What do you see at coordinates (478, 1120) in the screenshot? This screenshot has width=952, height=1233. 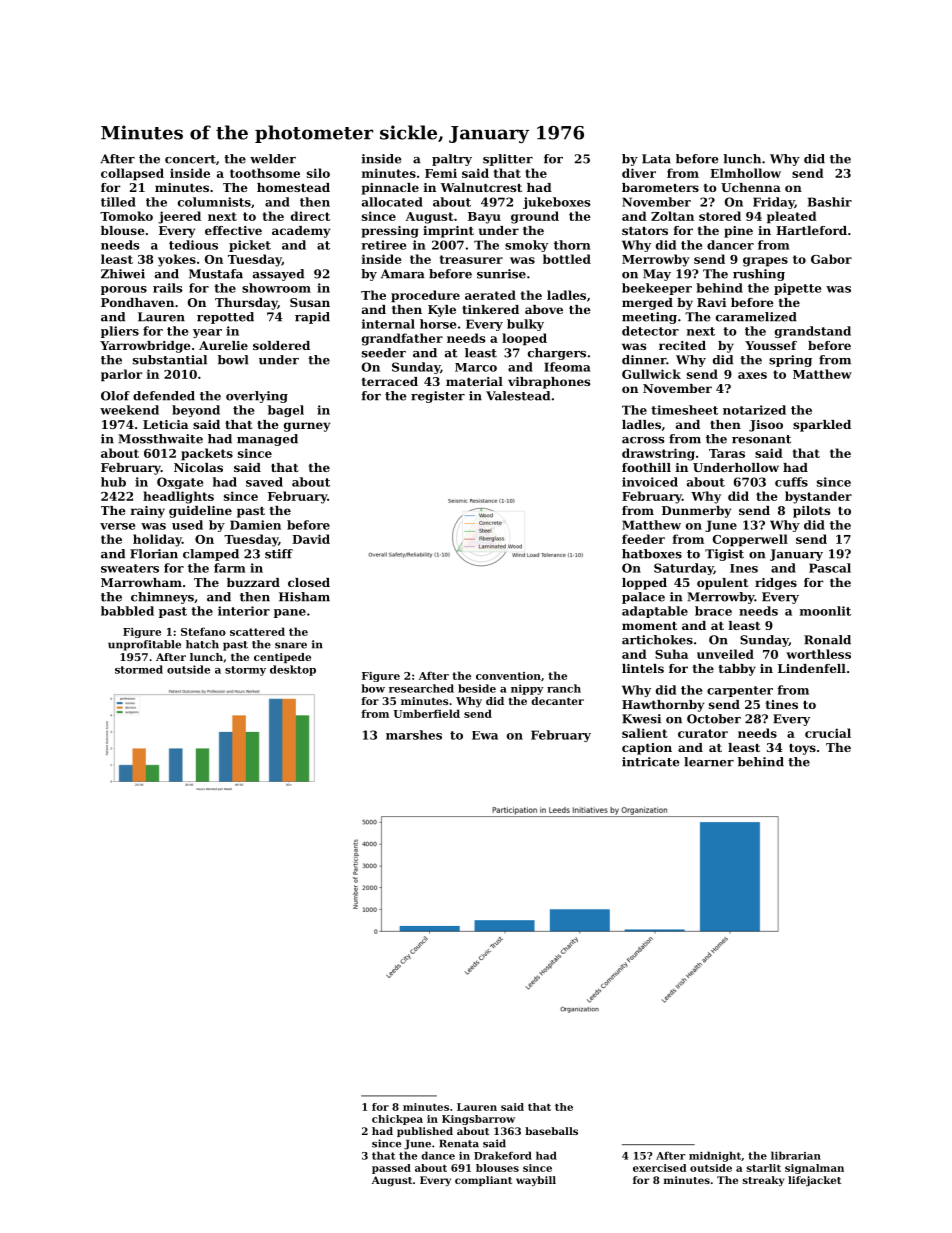 I see `Kingsbarrow` at bounding box center [478, 1120].
